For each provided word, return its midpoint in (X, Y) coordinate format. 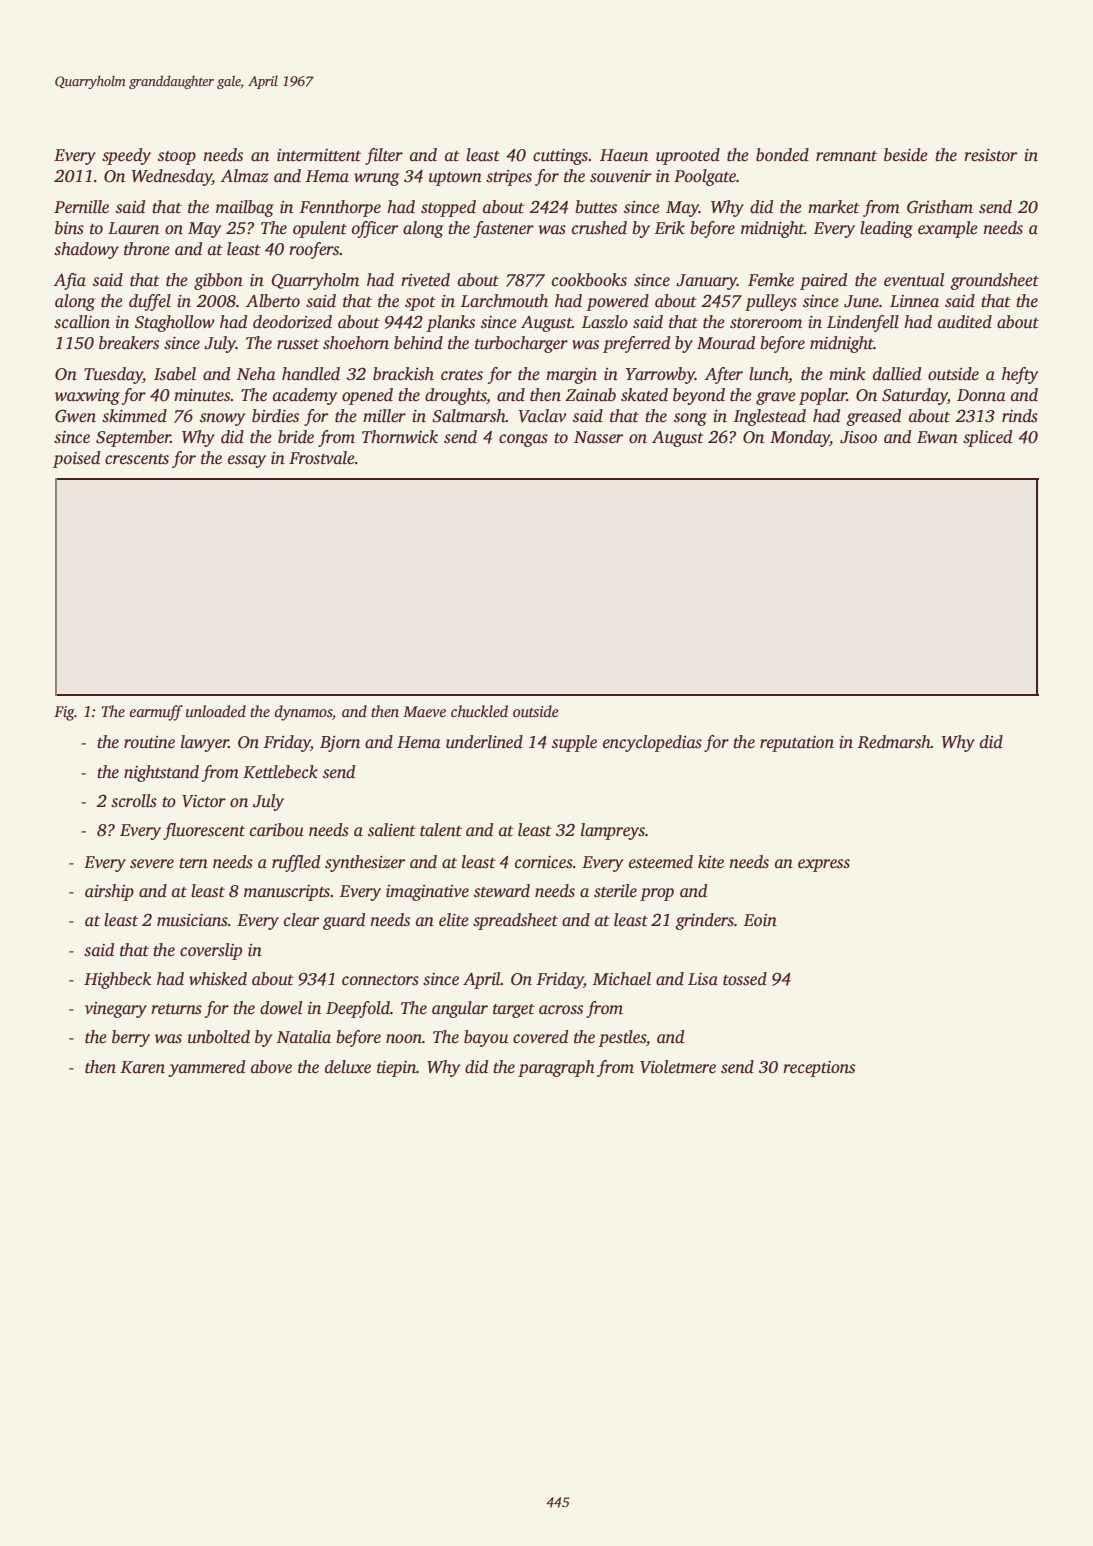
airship (109, 892)
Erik (670, 227)
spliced (987, 438)
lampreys (613, 831)
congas (523, 440)
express (824, 865)
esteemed (661, 862)
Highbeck (118, 980)
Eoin (760, 920)
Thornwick (400, 437)
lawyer (205, 743)
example (948, 229)
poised (76, 459)
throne (147, 249)
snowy (222, 419)
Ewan (937, 437)
